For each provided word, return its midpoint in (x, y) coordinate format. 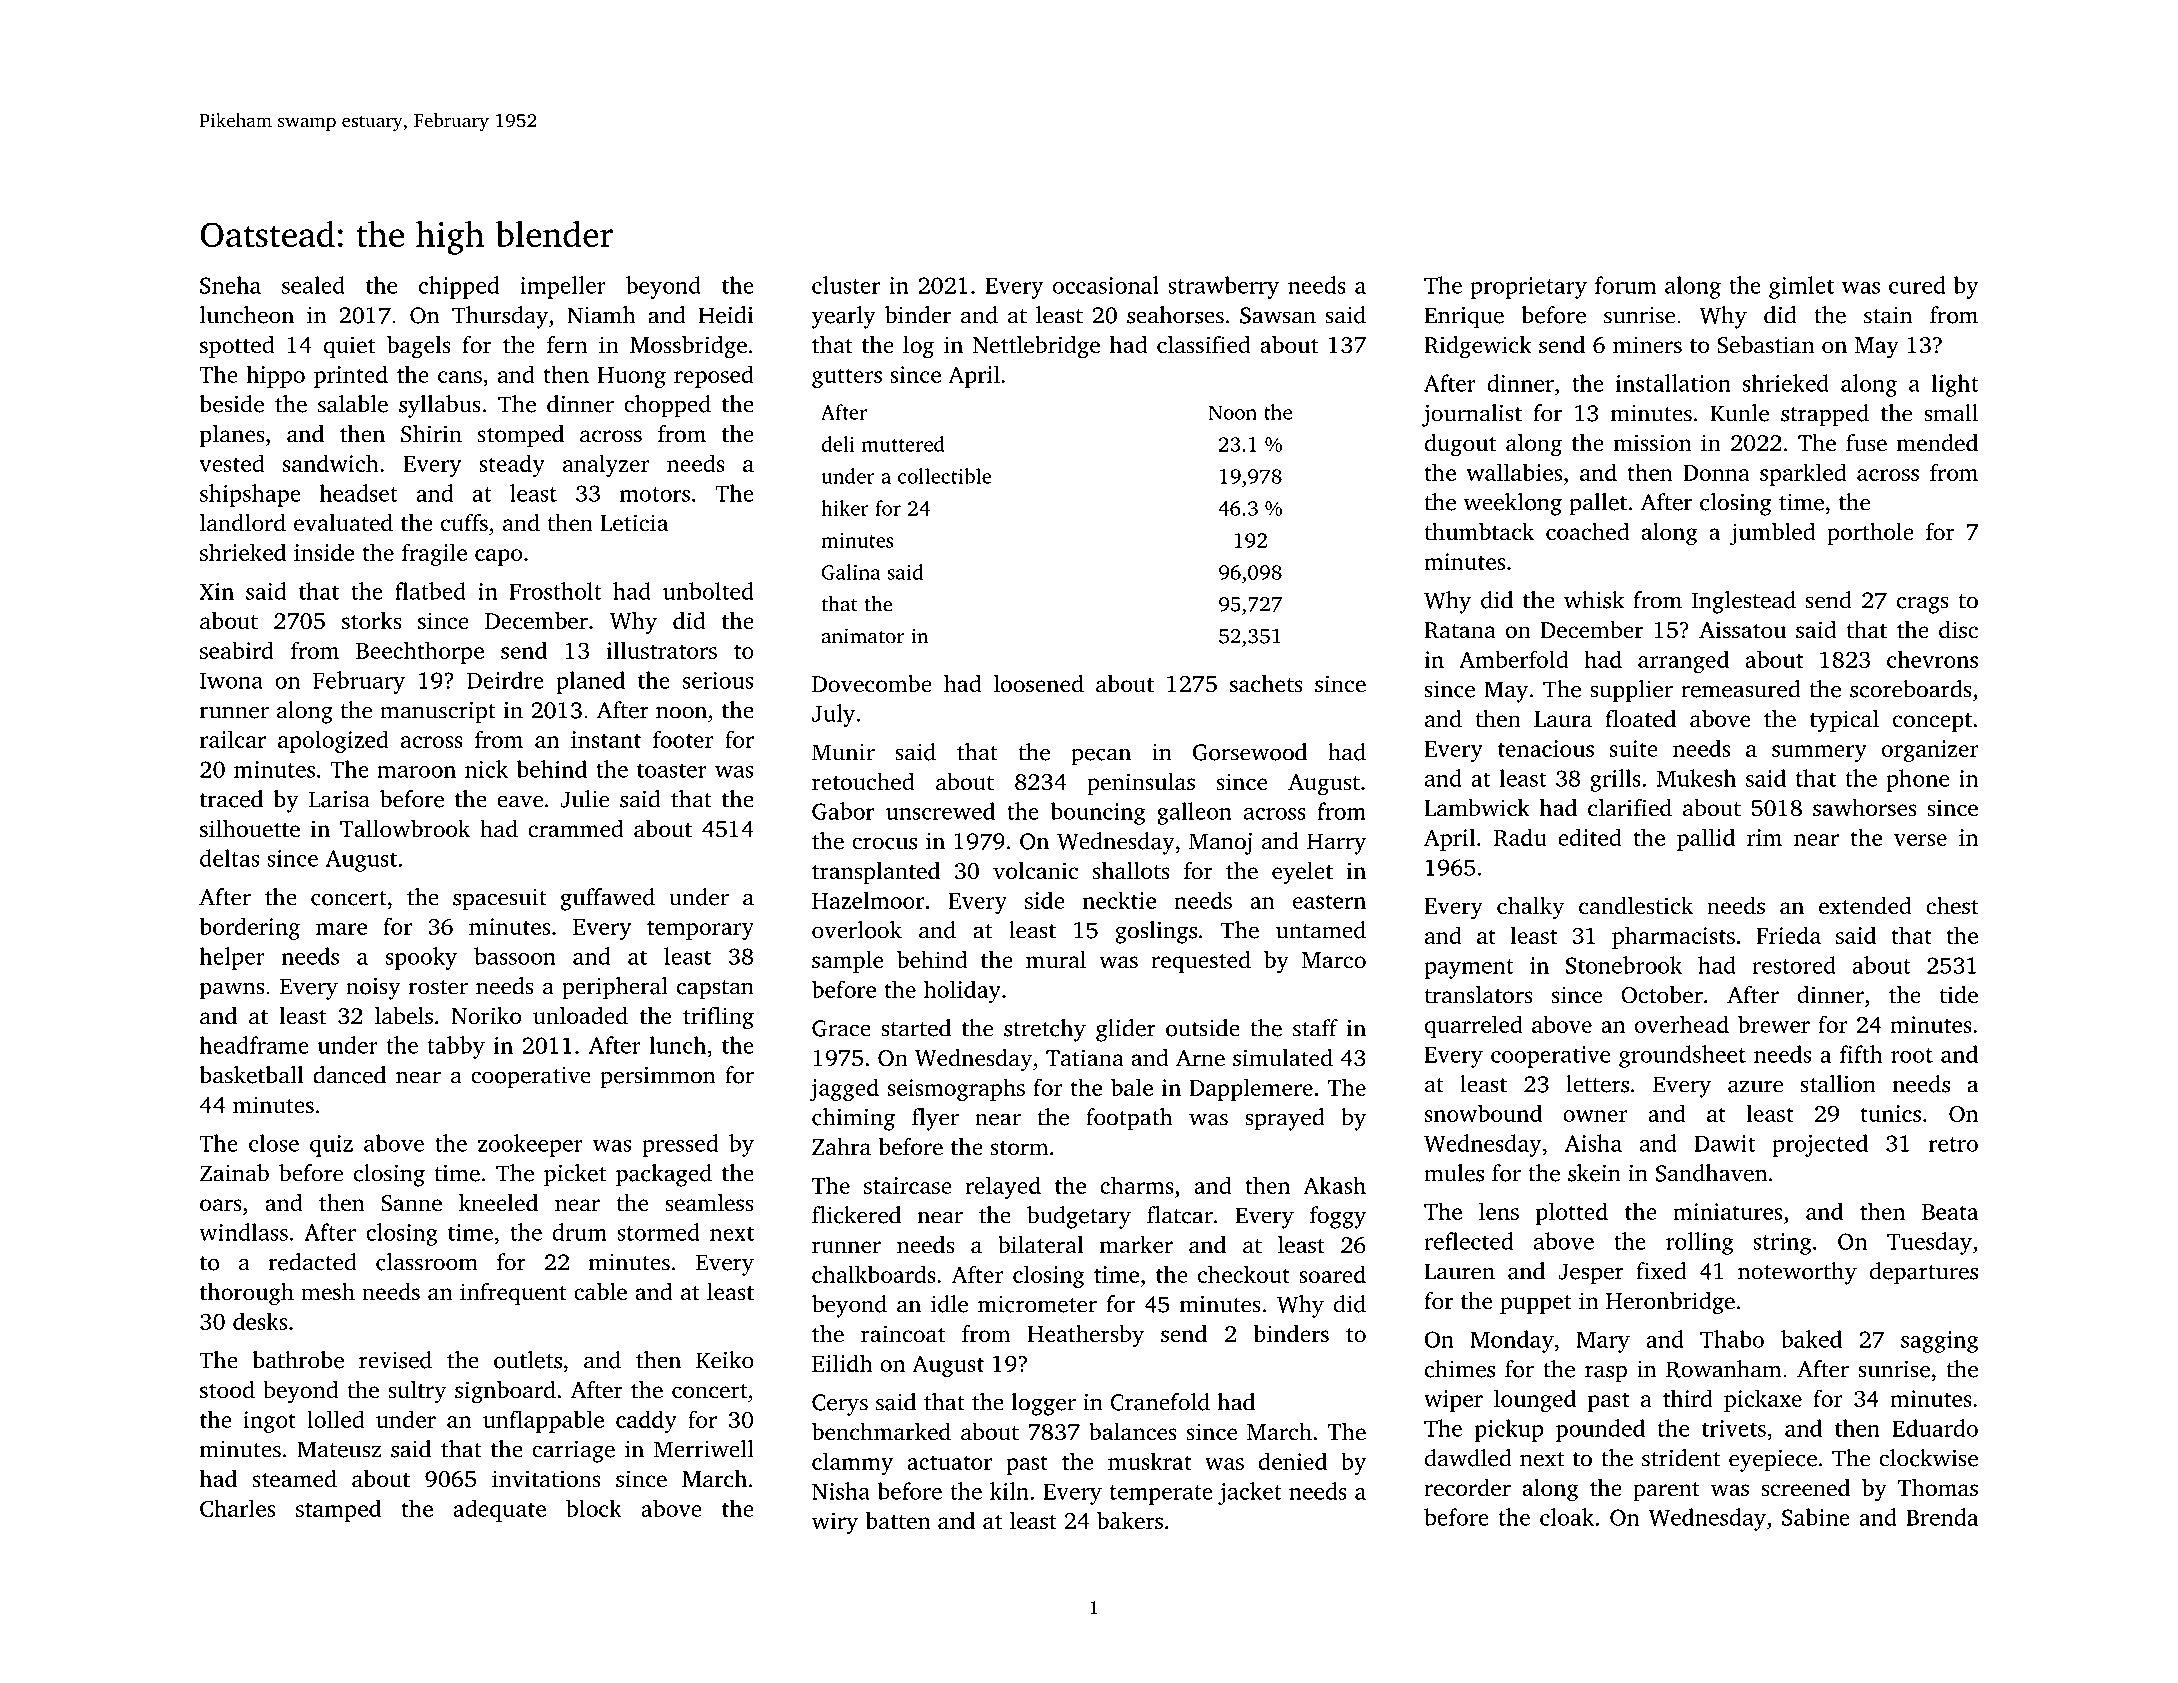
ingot (269, 1422)
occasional (1106, 285)
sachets (1266, 684)
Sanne (411, 1203)
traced (231, 799)
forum (1625, 285)
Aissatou (1742, 630)
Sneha (230, 285)
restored (1794, 965)
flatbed (430, 591)
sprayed (1284, 1119)
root (1912, 1055)
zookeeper (530, 1145)
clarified (1630, 808)
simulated (1283, 1058)
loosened (1039, 684)
